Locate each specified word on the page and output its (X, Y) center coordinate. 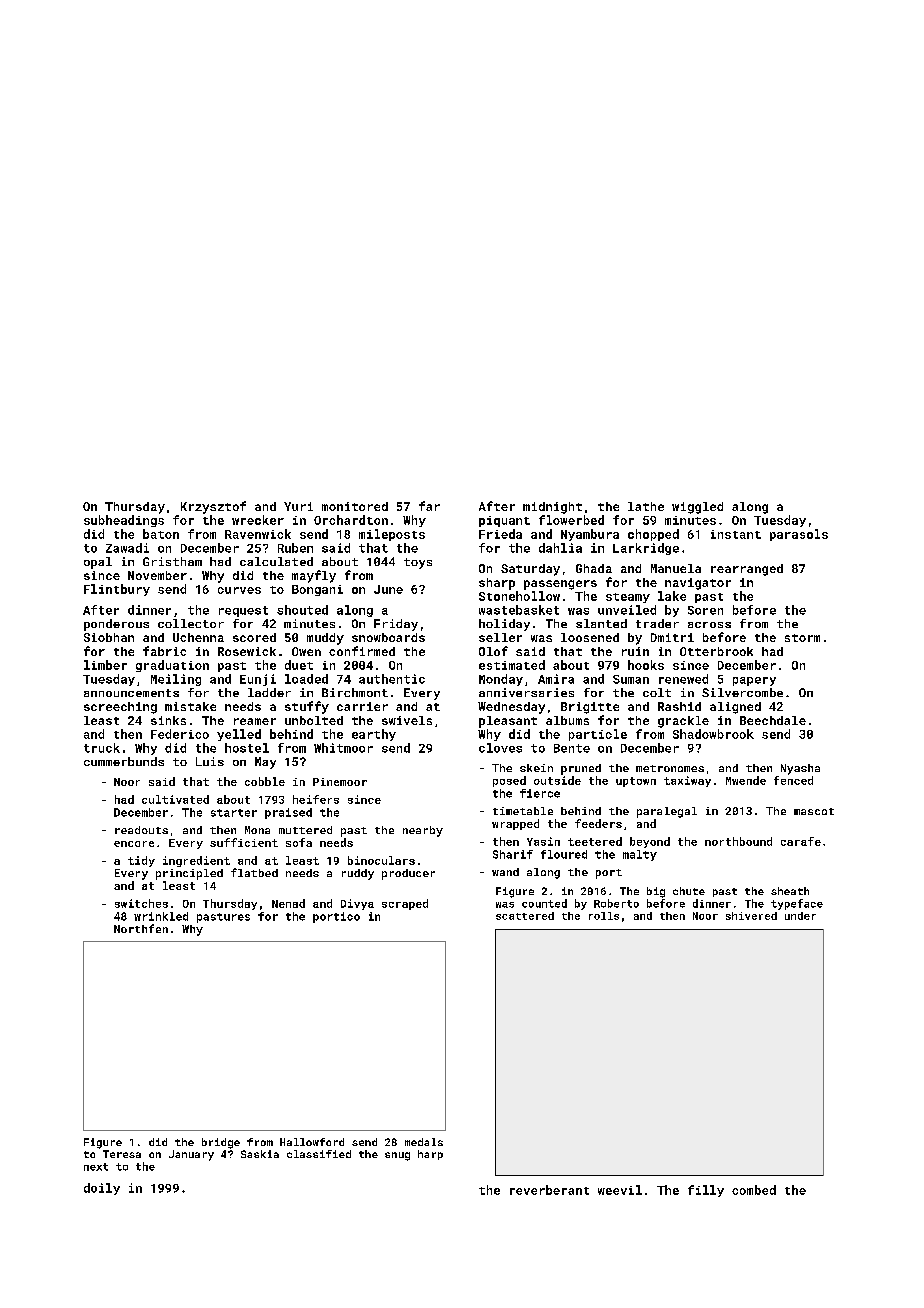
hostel (247, 748)
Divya (357, 904)
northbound (738, 841)
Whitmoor (343, 748)
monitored (355, 506)
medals (424, 1142)
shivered (751, 916)
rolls (604, 916)
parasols (799, 535)
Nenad (288, 903)
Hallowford (312, 1142)
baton (161, 534)
